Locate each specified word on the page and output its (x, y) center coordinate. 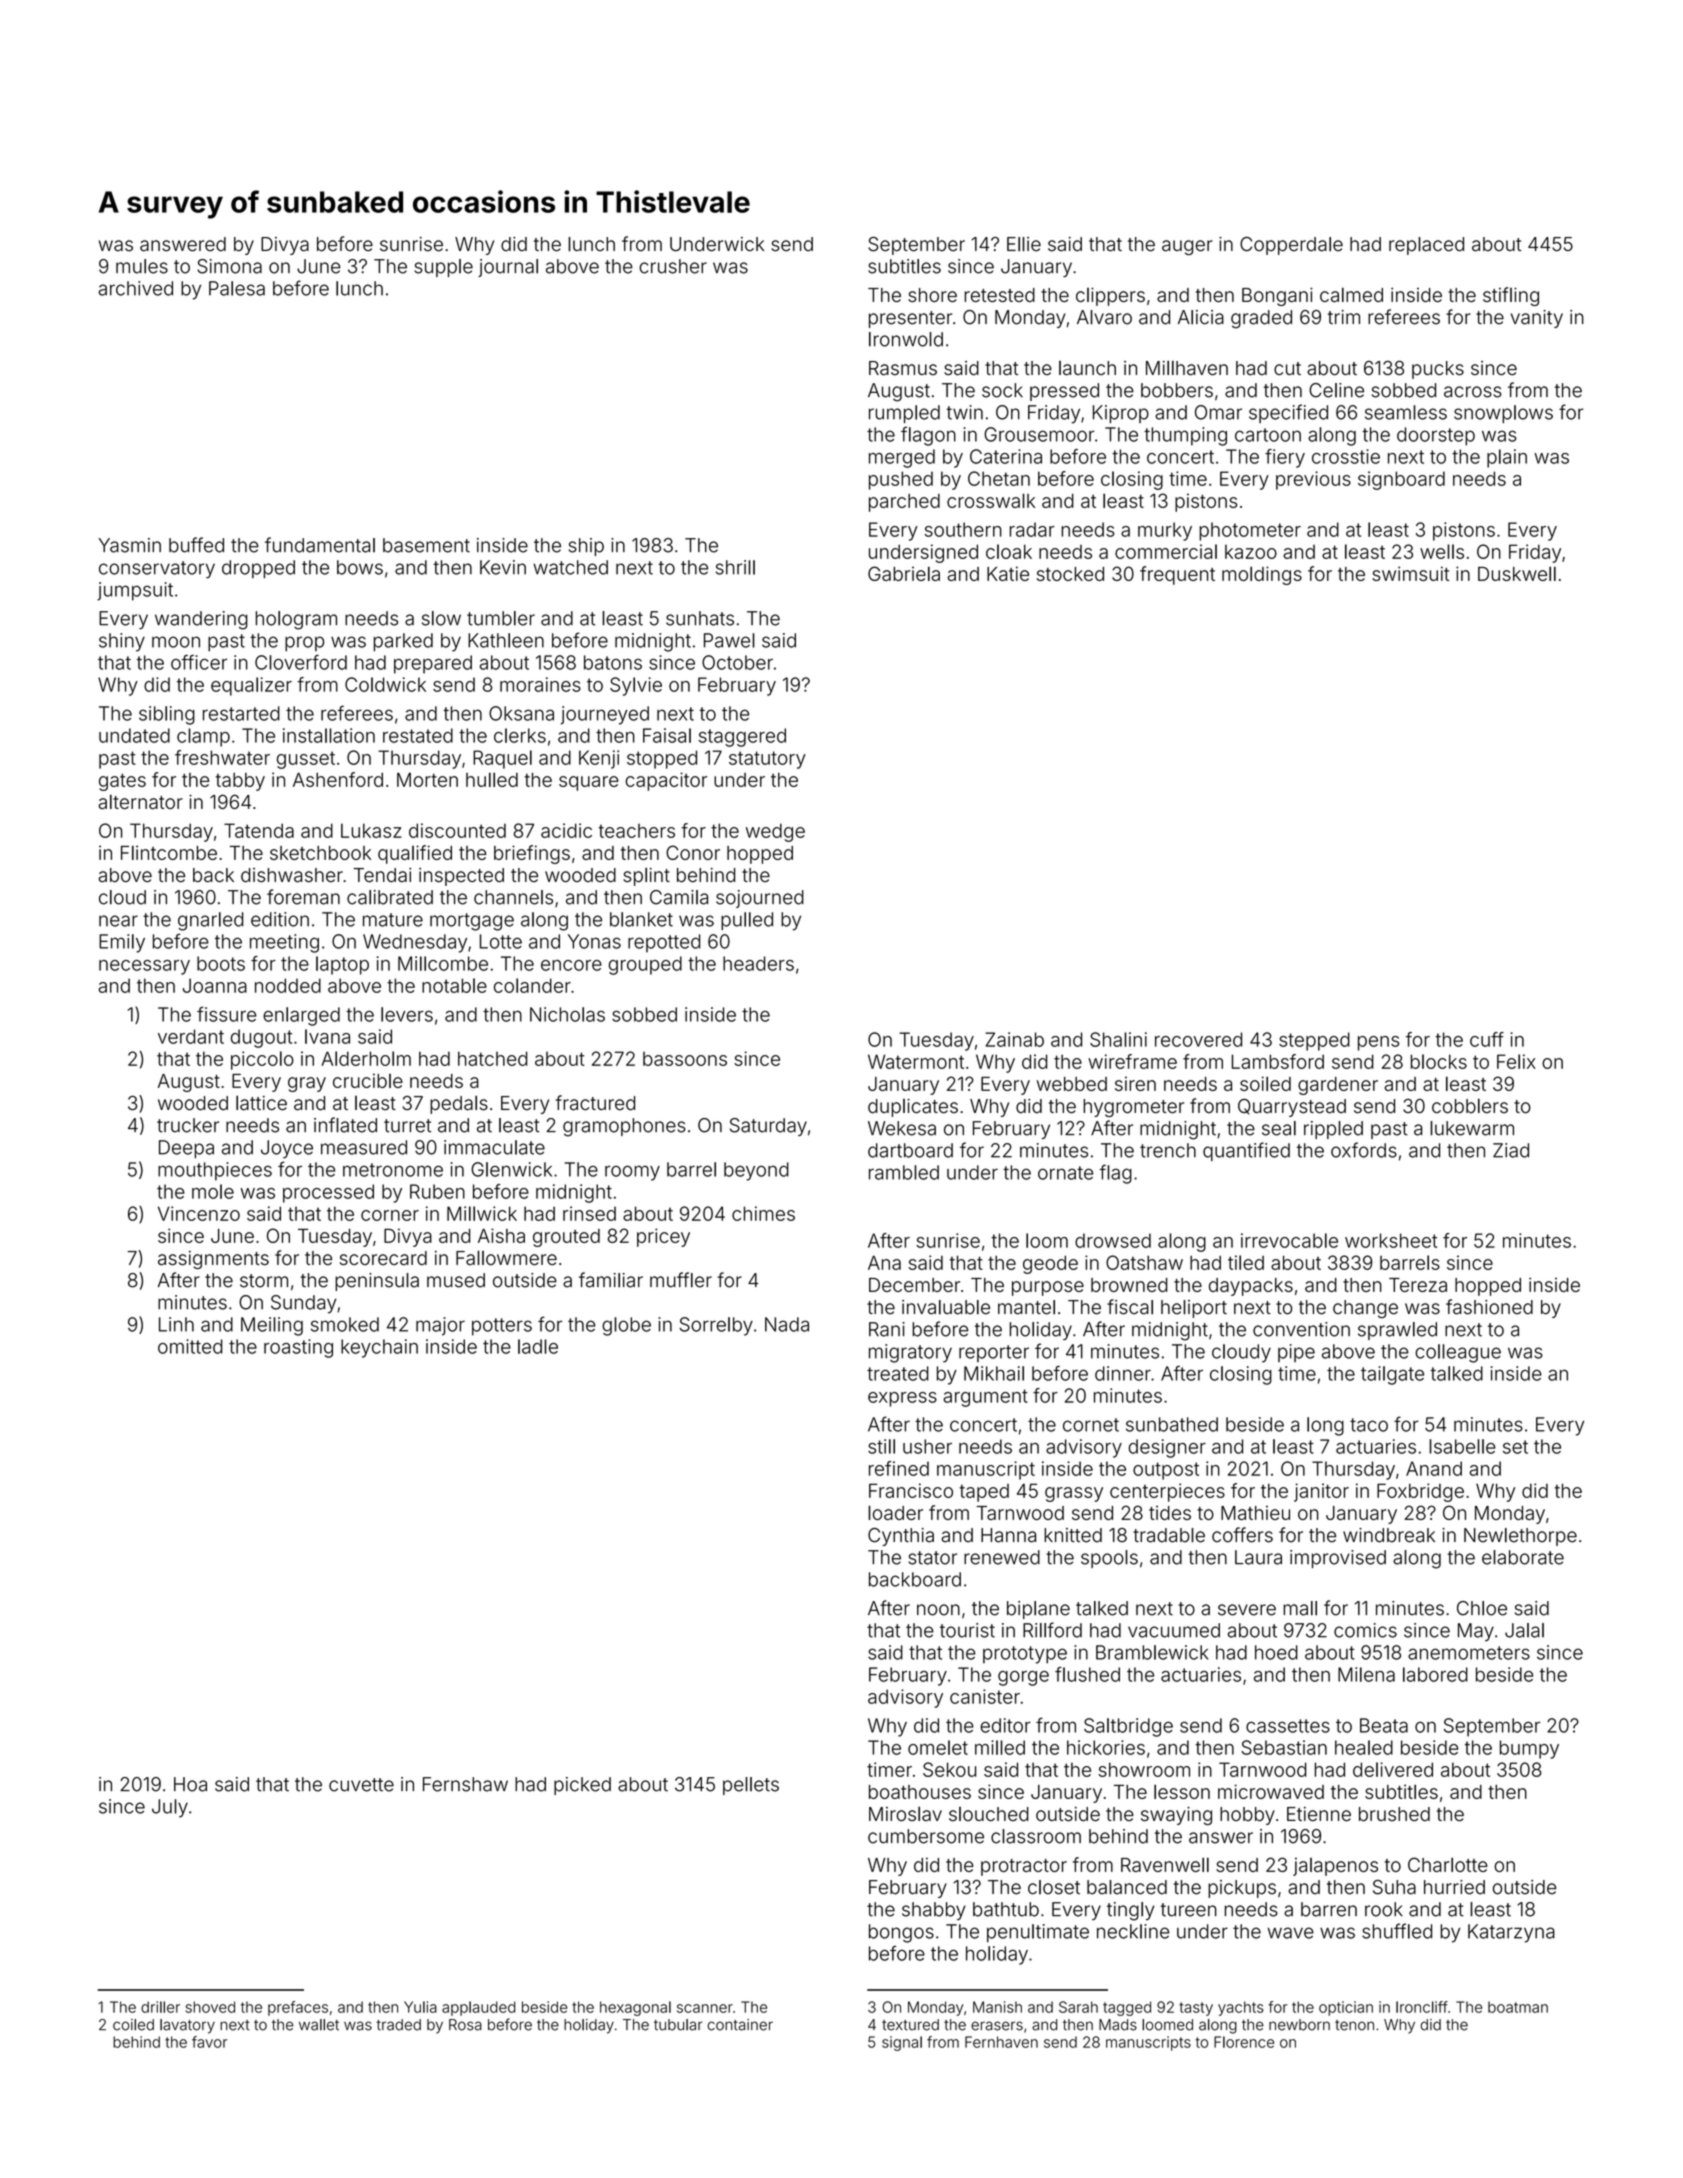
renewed (1002, 1557)
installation (329, 735)
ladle (538, 1346)
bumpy (1529, 1749)
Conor (693, 852)
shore (932, 295)
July (170, 1808)
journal (508, 268)
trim (1344, 317)
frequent (1177, 575)
